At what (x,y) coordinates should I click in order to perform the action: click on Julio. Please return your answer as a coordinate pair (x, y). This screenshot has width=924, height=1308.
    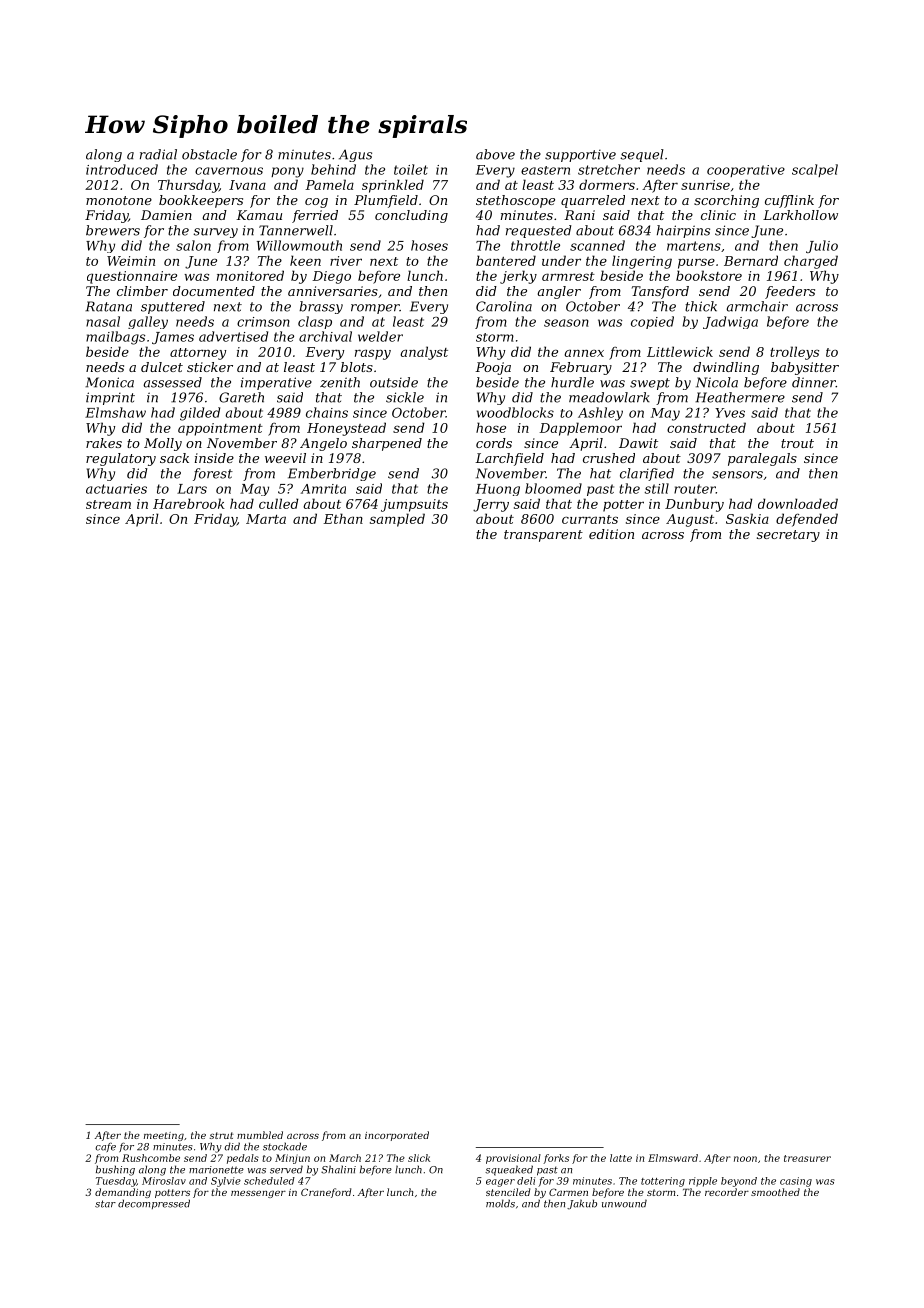
    Looking at the image, I should click on (822, 246).
